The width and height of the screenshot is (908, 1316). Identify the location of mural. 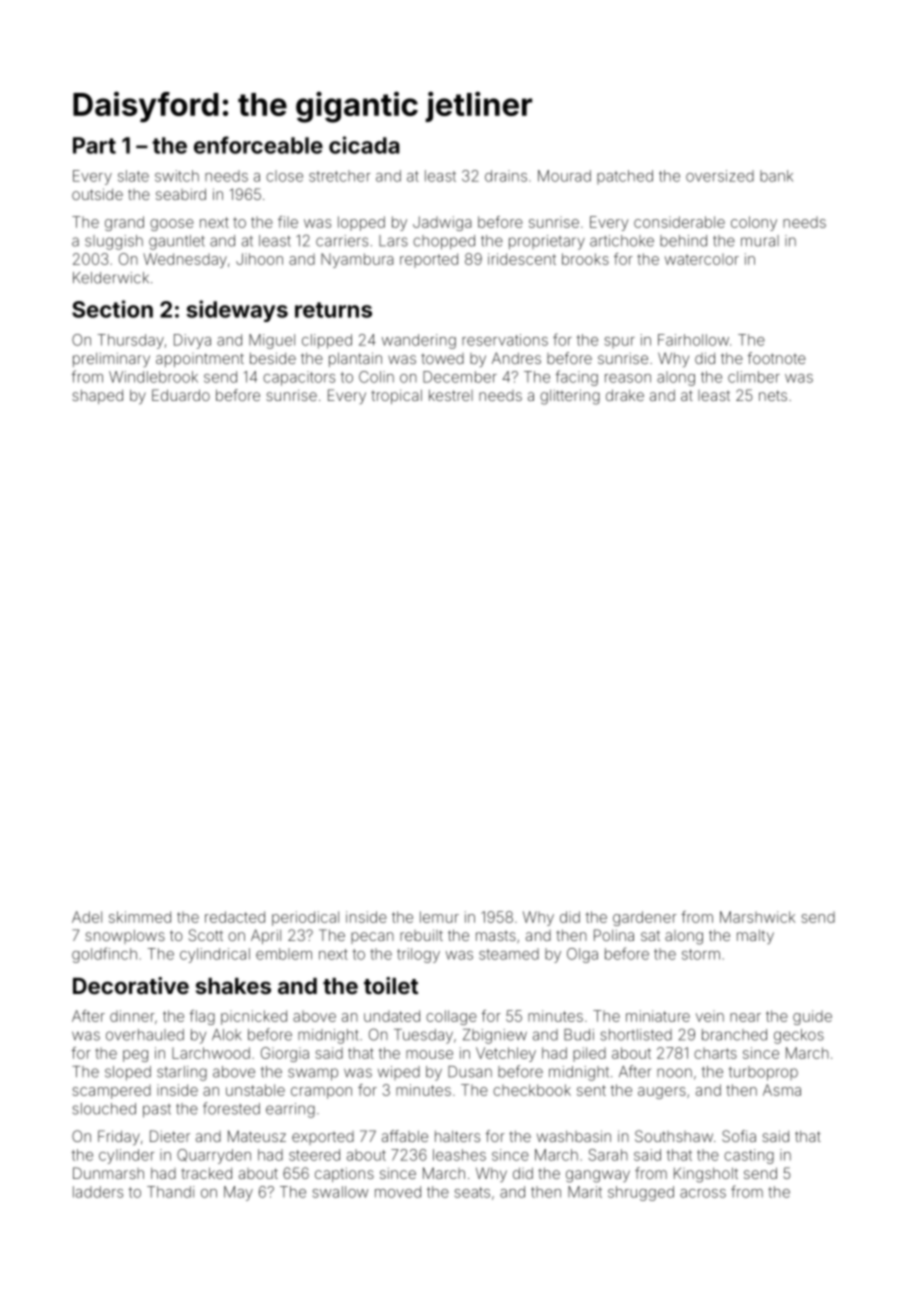
(760, 241).
